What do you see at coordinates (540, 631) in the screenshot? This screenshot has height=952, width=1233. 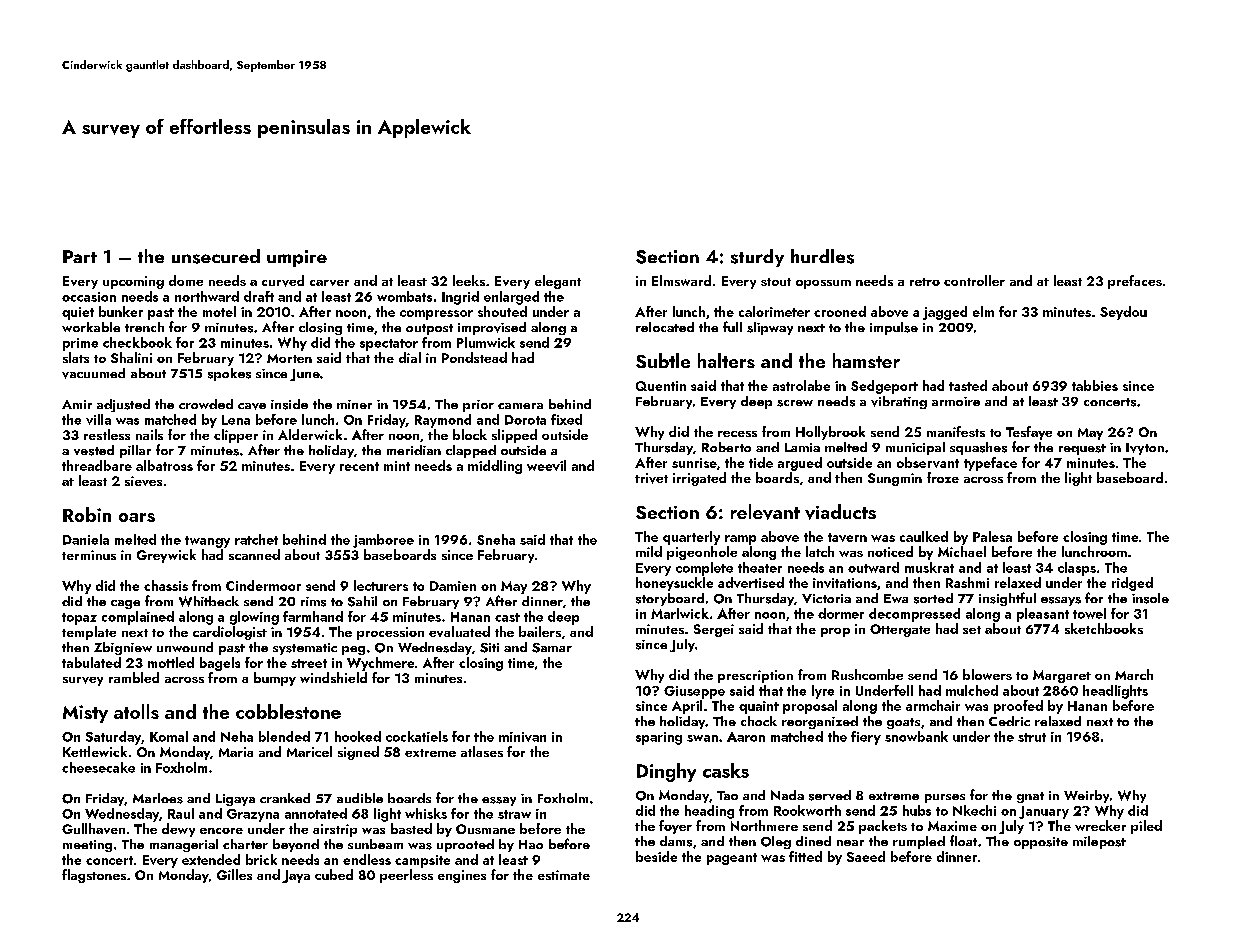 I see `bailers` at bounding box center [540, 631].
